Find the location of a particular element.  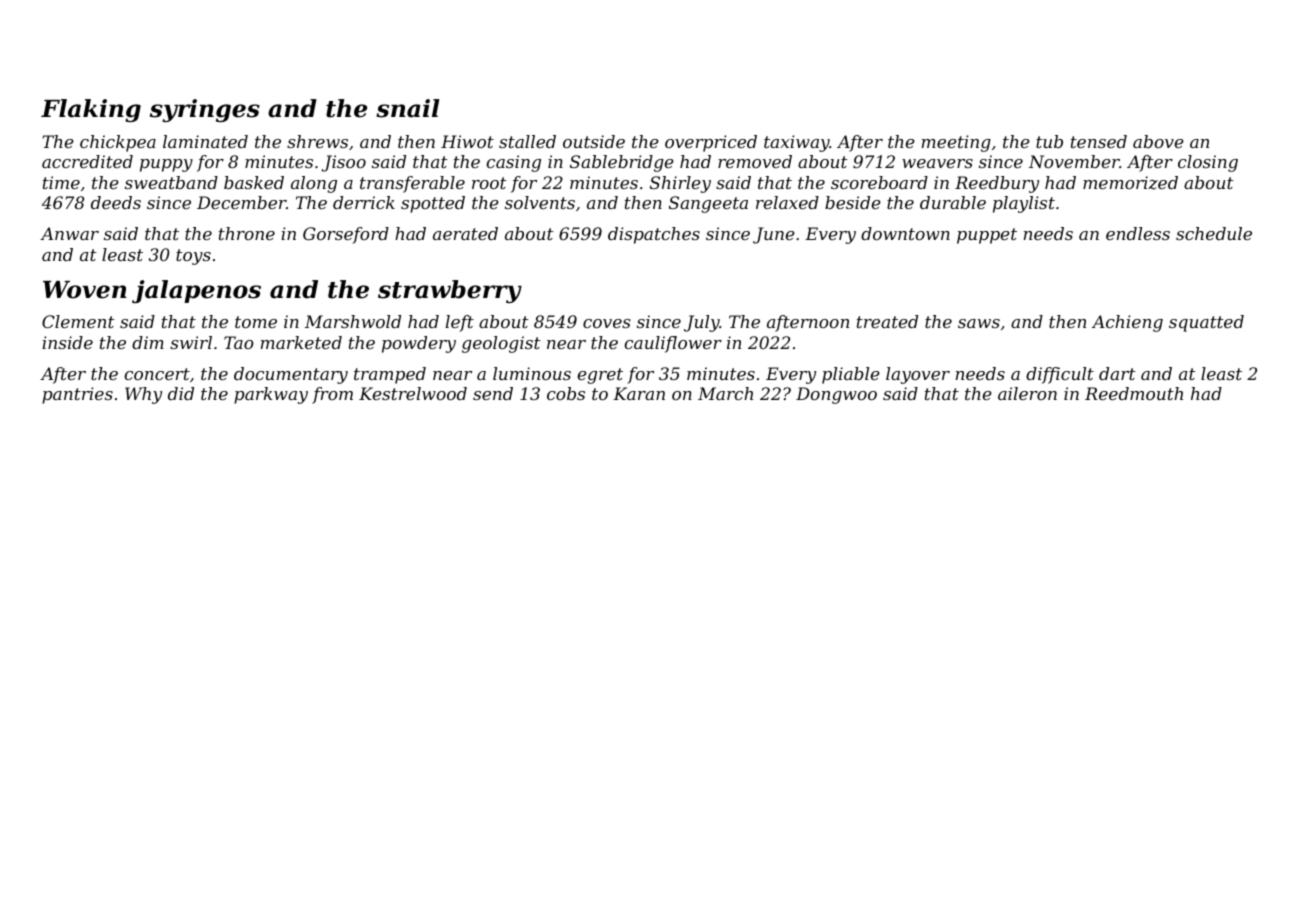

snail is located at coordinates (408, 108).
